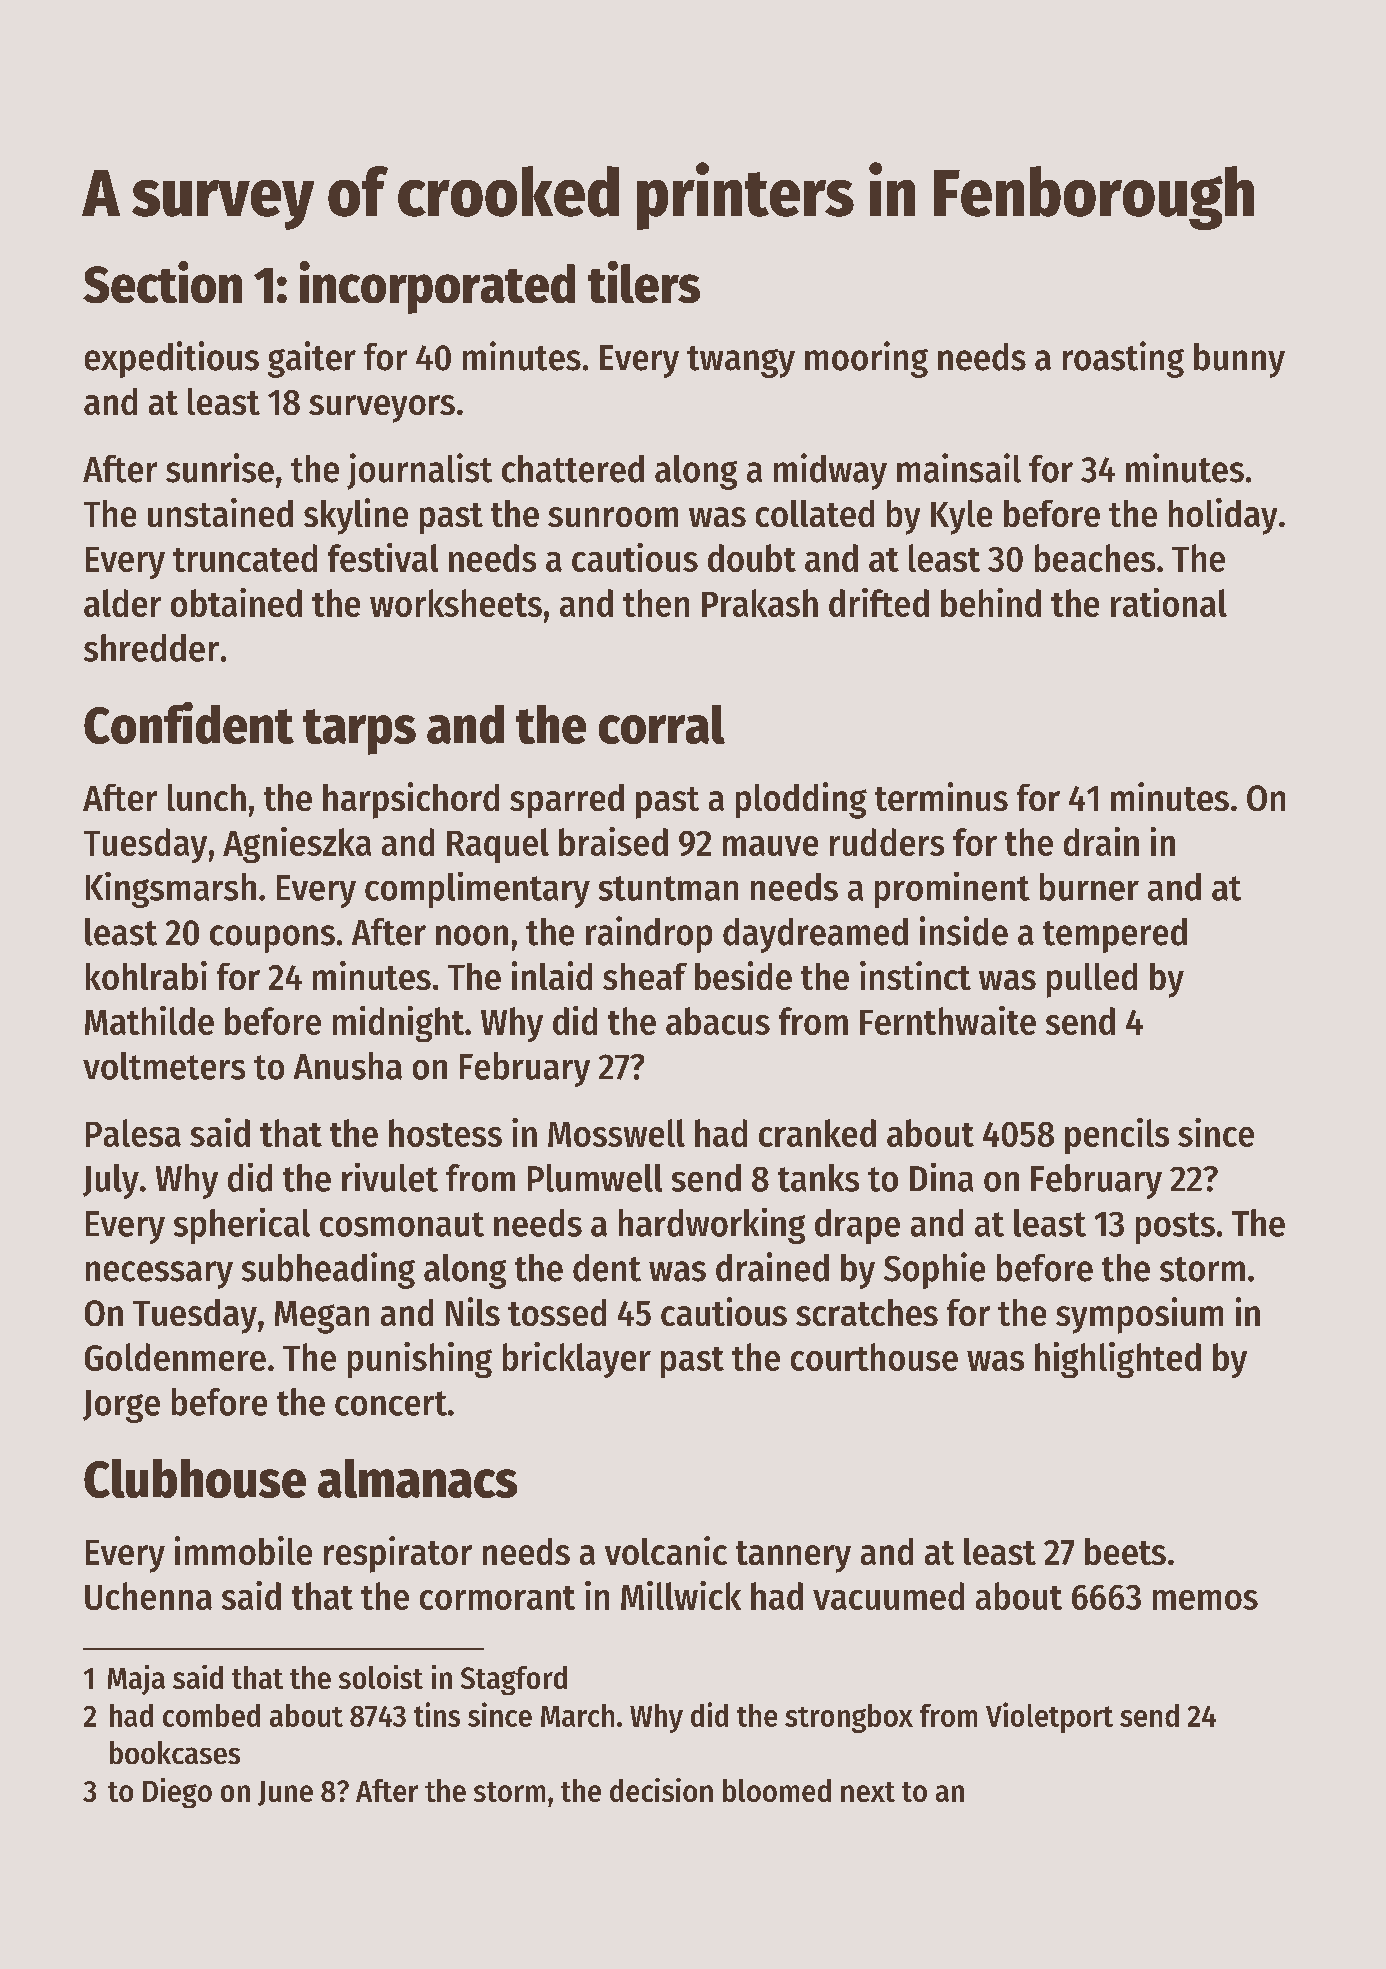 The image size is (1386, 1969). Describe the element at coordinates (149, 1020) in the document. I see `Mathilde` at that location.
